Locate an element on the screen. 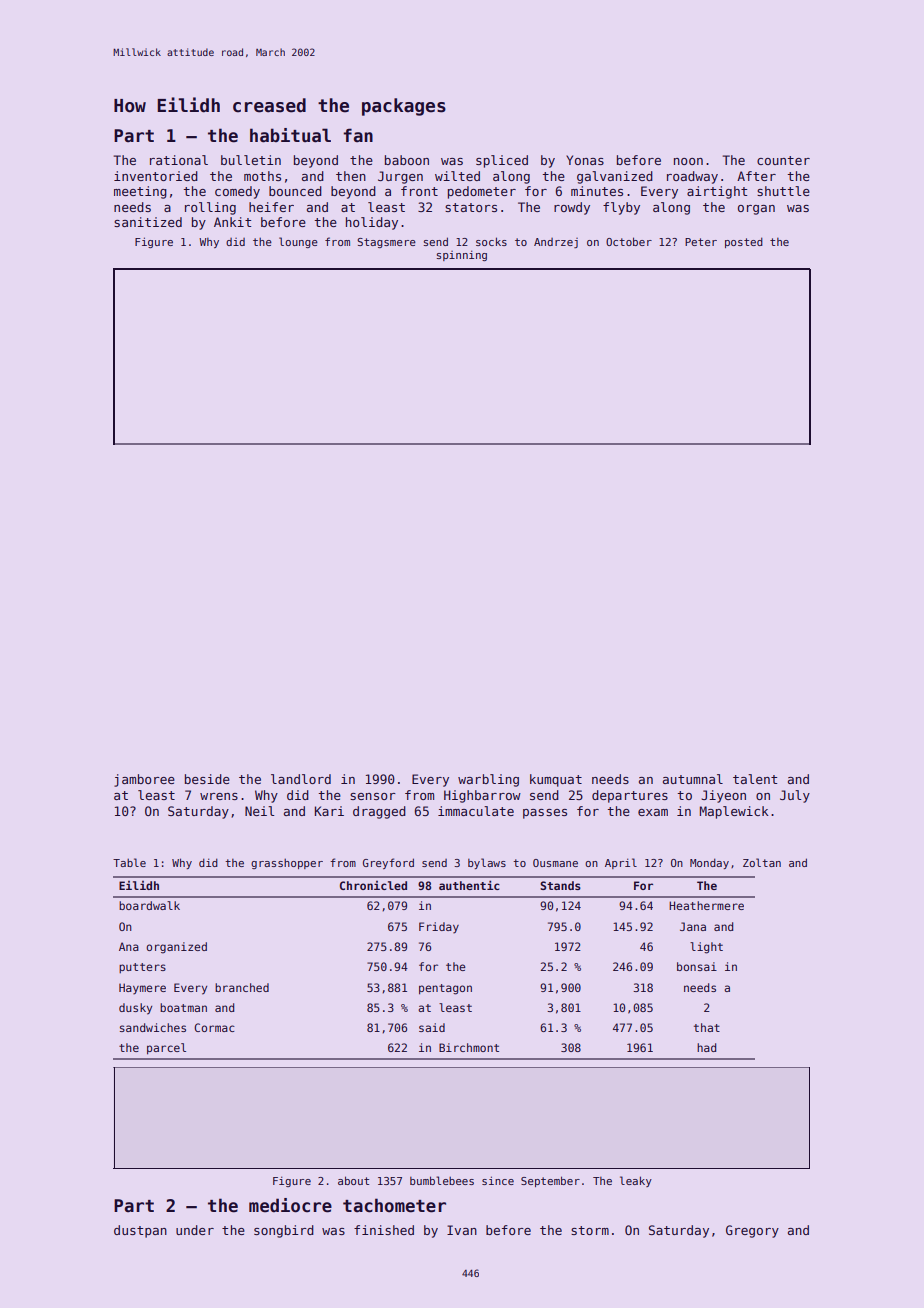 Image resolution: width=924 pixels, height=1308 pixels. sanitized is located at coordinates (148, 222).
